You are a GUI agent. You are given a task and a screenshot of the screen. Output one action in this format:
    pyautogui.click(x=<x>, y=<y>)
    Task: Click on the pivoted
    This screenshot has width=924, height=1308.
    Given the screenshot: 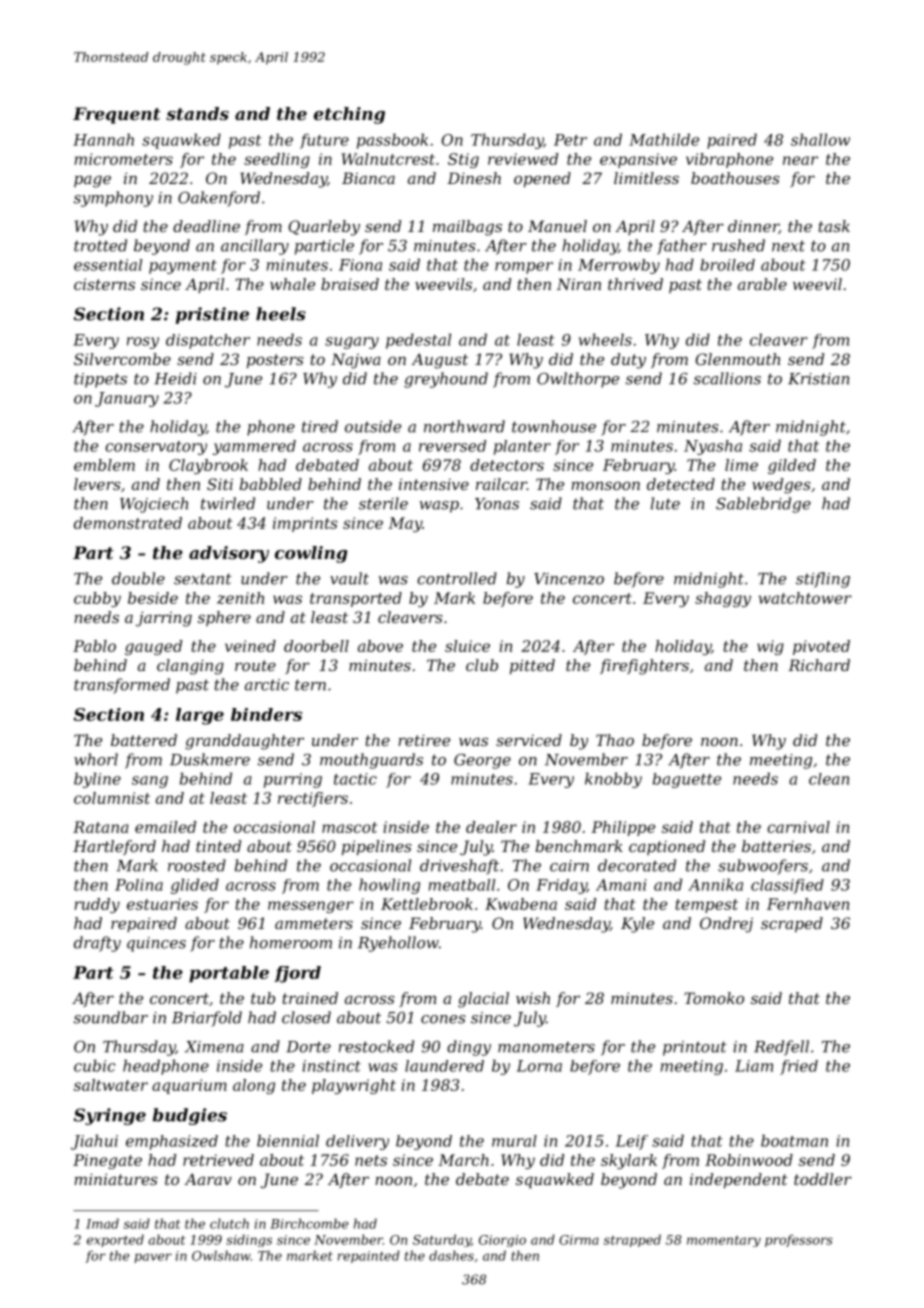 What is the action you would take?
    pyautogui.click(x=821, y=647)
